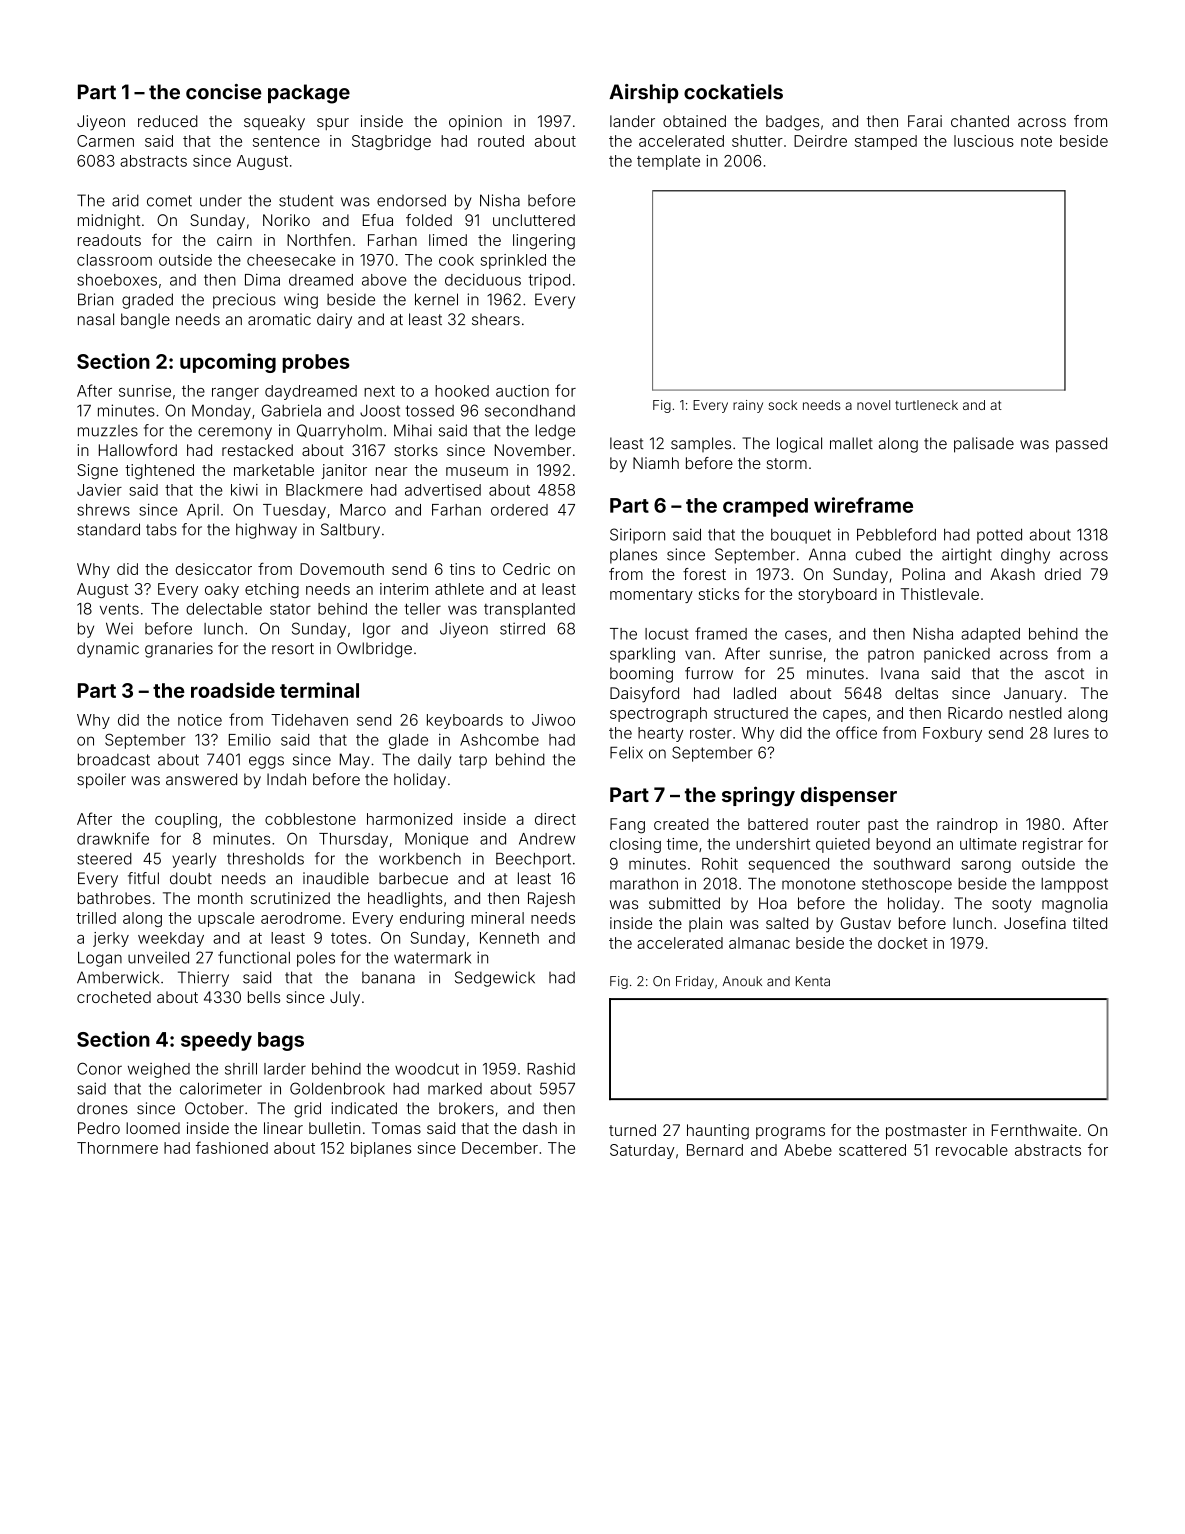 Image resolution: width=1185 pixels, height=1534 pixels. What do you see at coordinates (235, 433) in the screenshot?
I see `ceremony` at bounding box center [235, 433].
